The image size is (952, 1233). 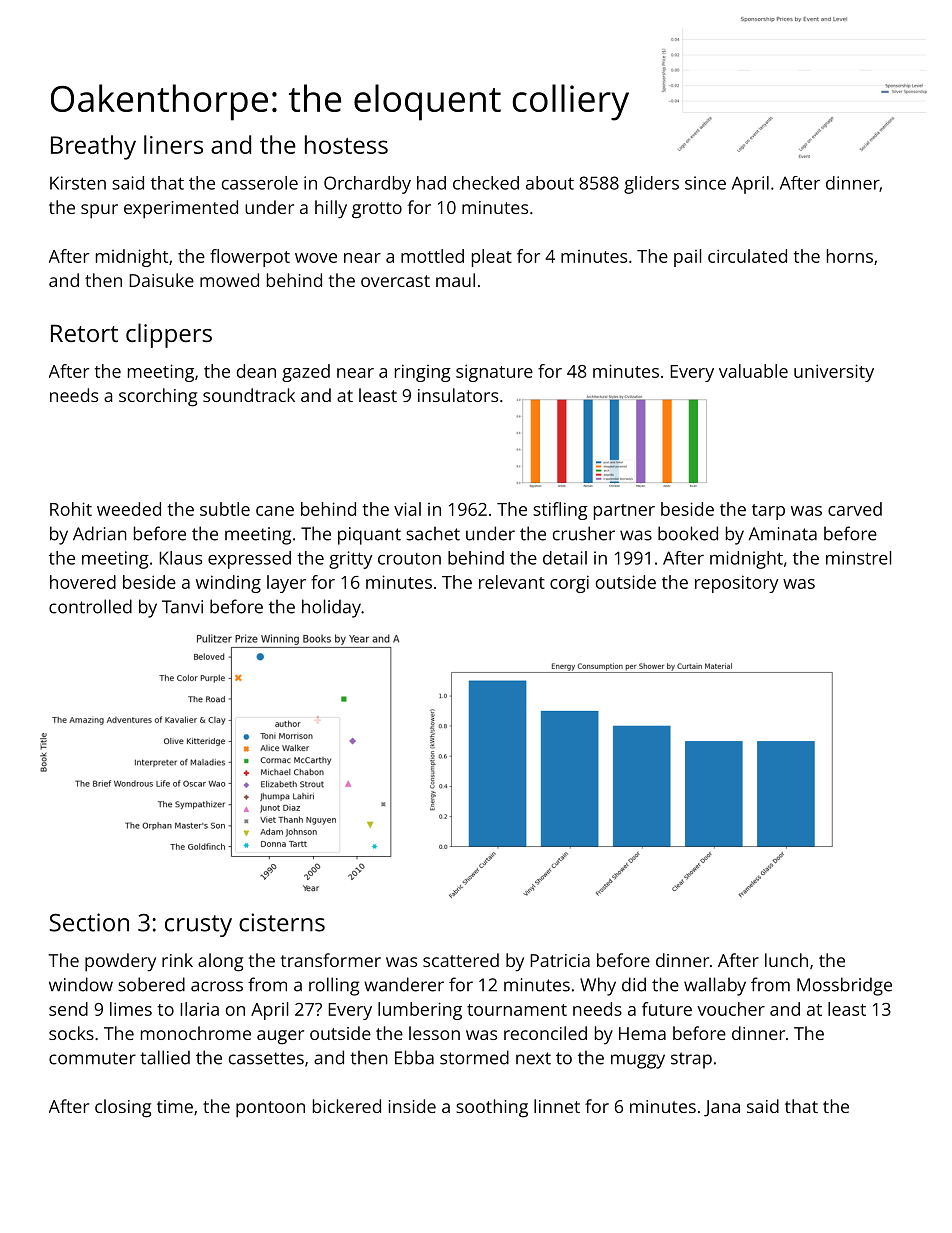 What do you see at coordinates (129, 509) in the screenshot?
I see `weeded` at bounding box center [129, 509].
